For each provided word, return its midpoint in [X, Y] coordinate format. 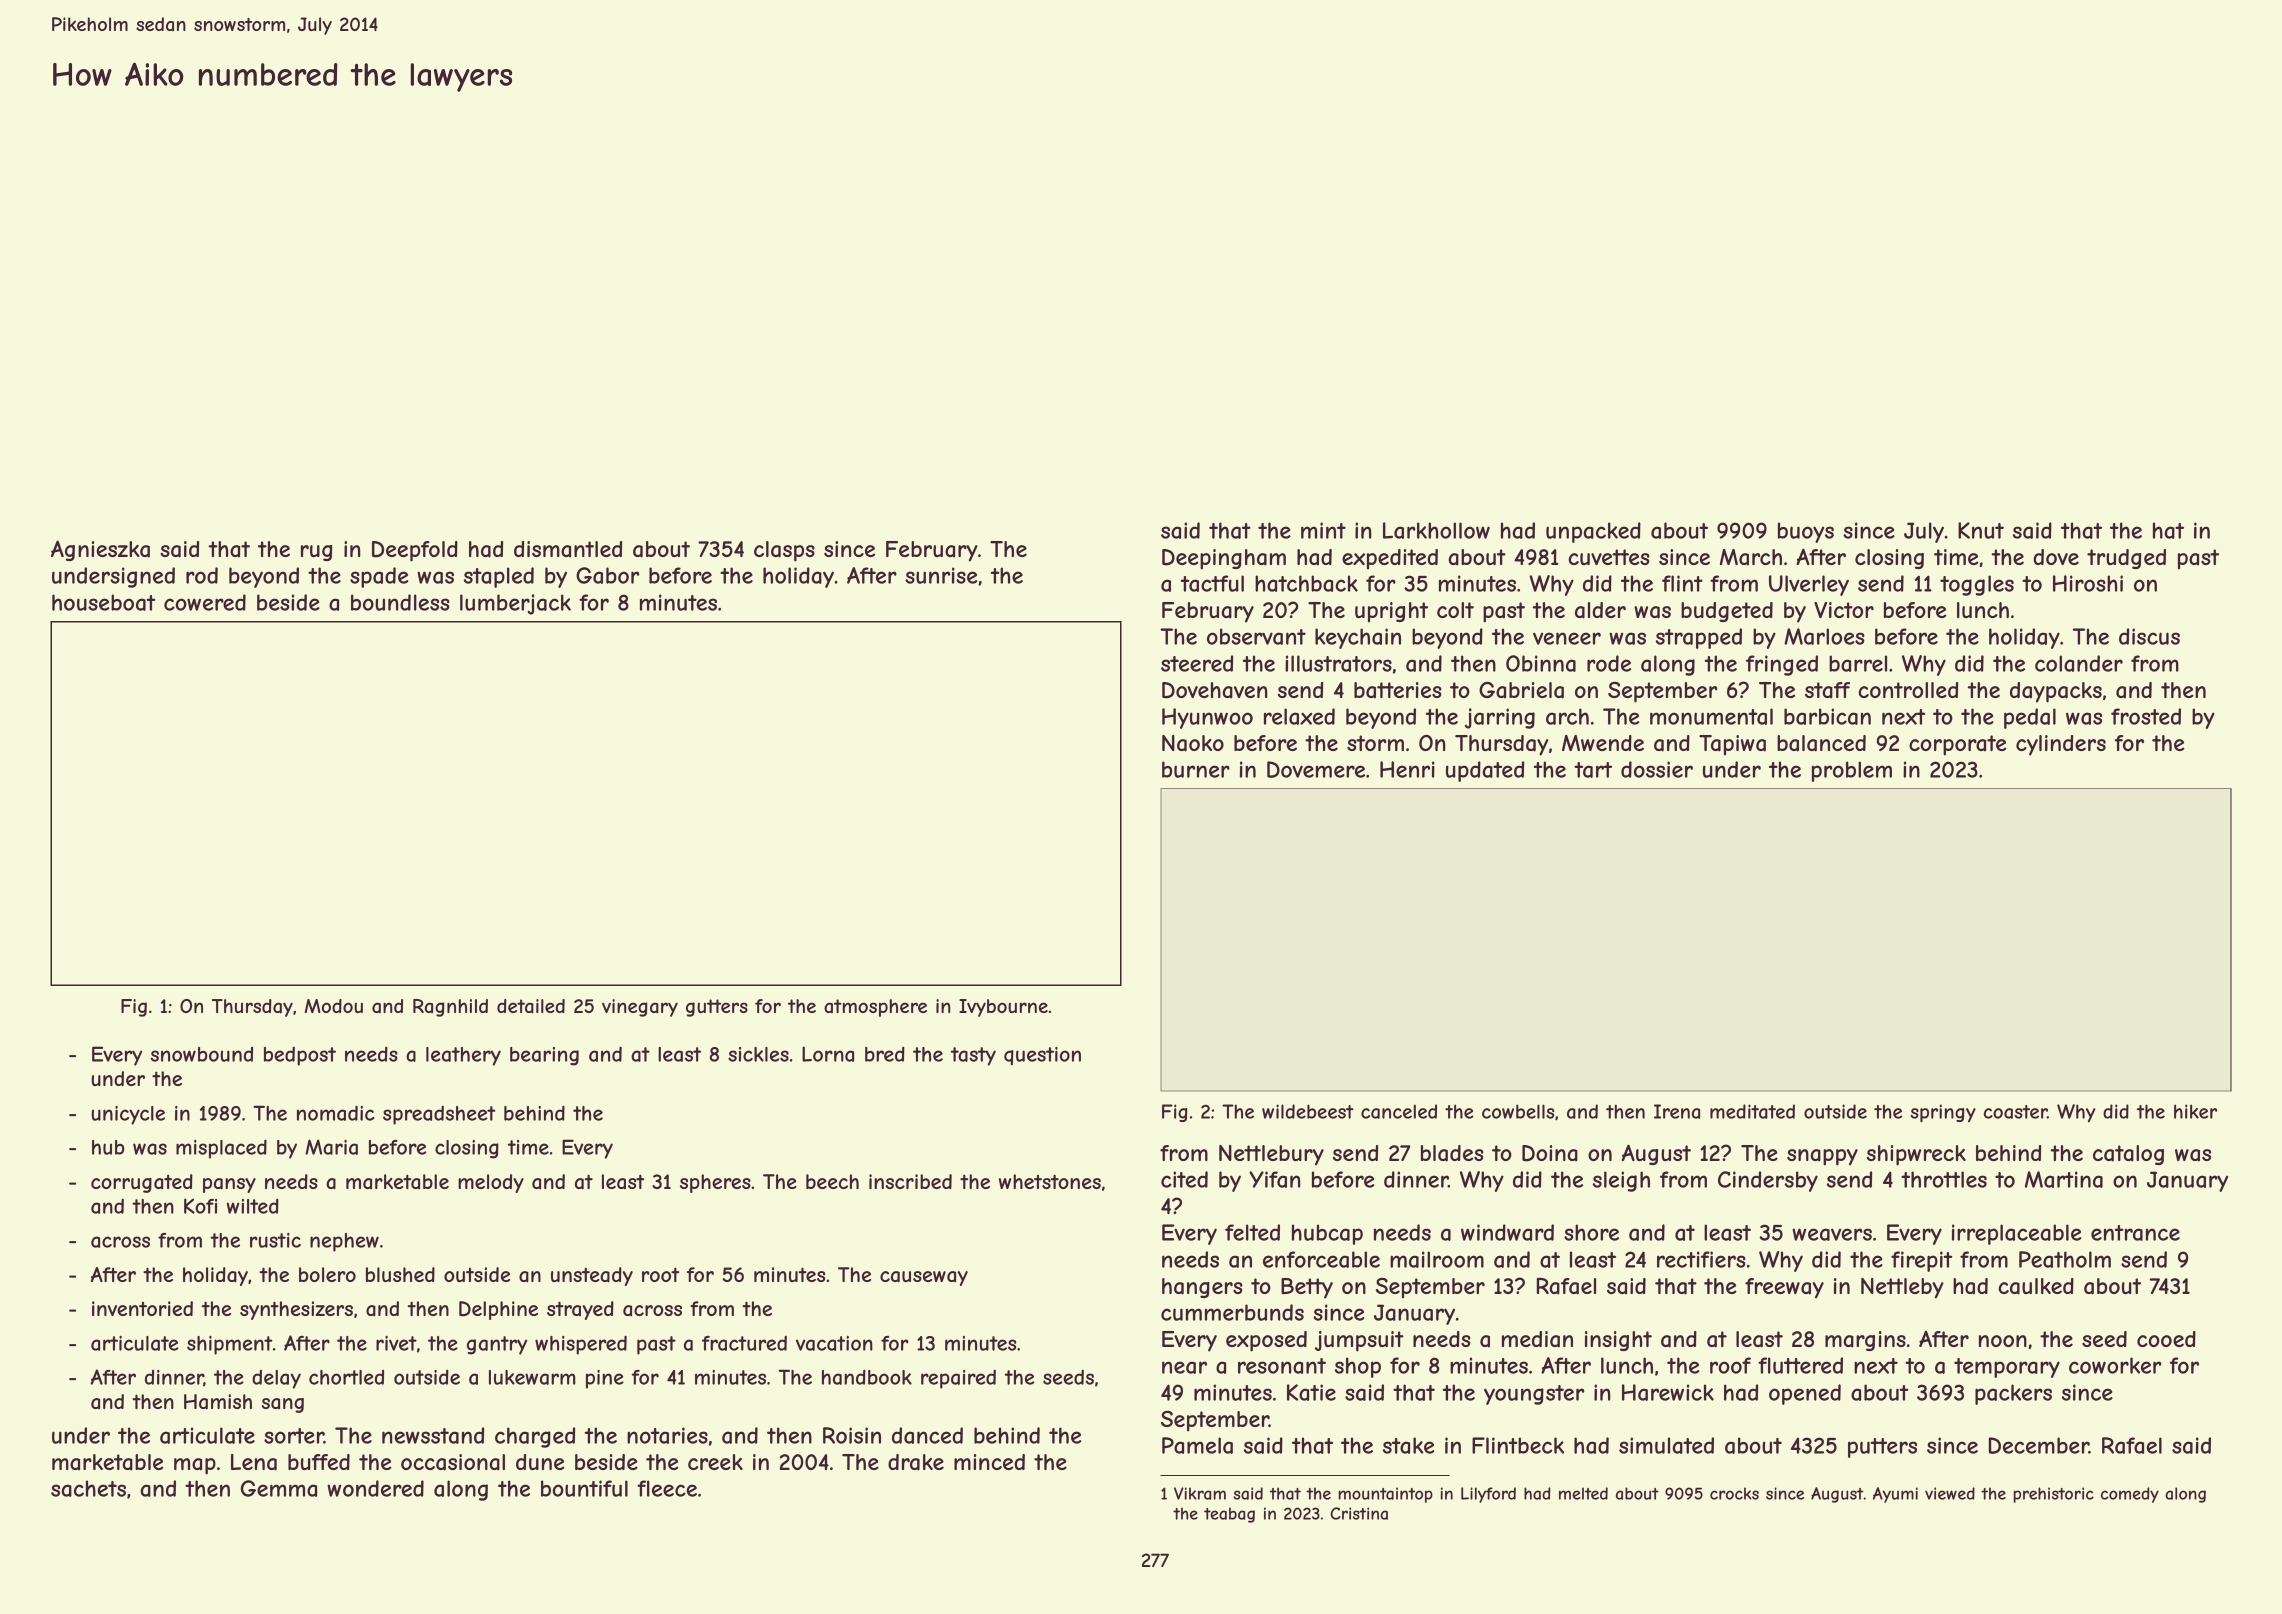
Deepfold [415, 551]
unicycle [128, 1115]
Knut [1981, 530]
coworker [2115, 1365]
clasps [784, 551]
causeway [924, 1278]
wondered [375, 1488]
